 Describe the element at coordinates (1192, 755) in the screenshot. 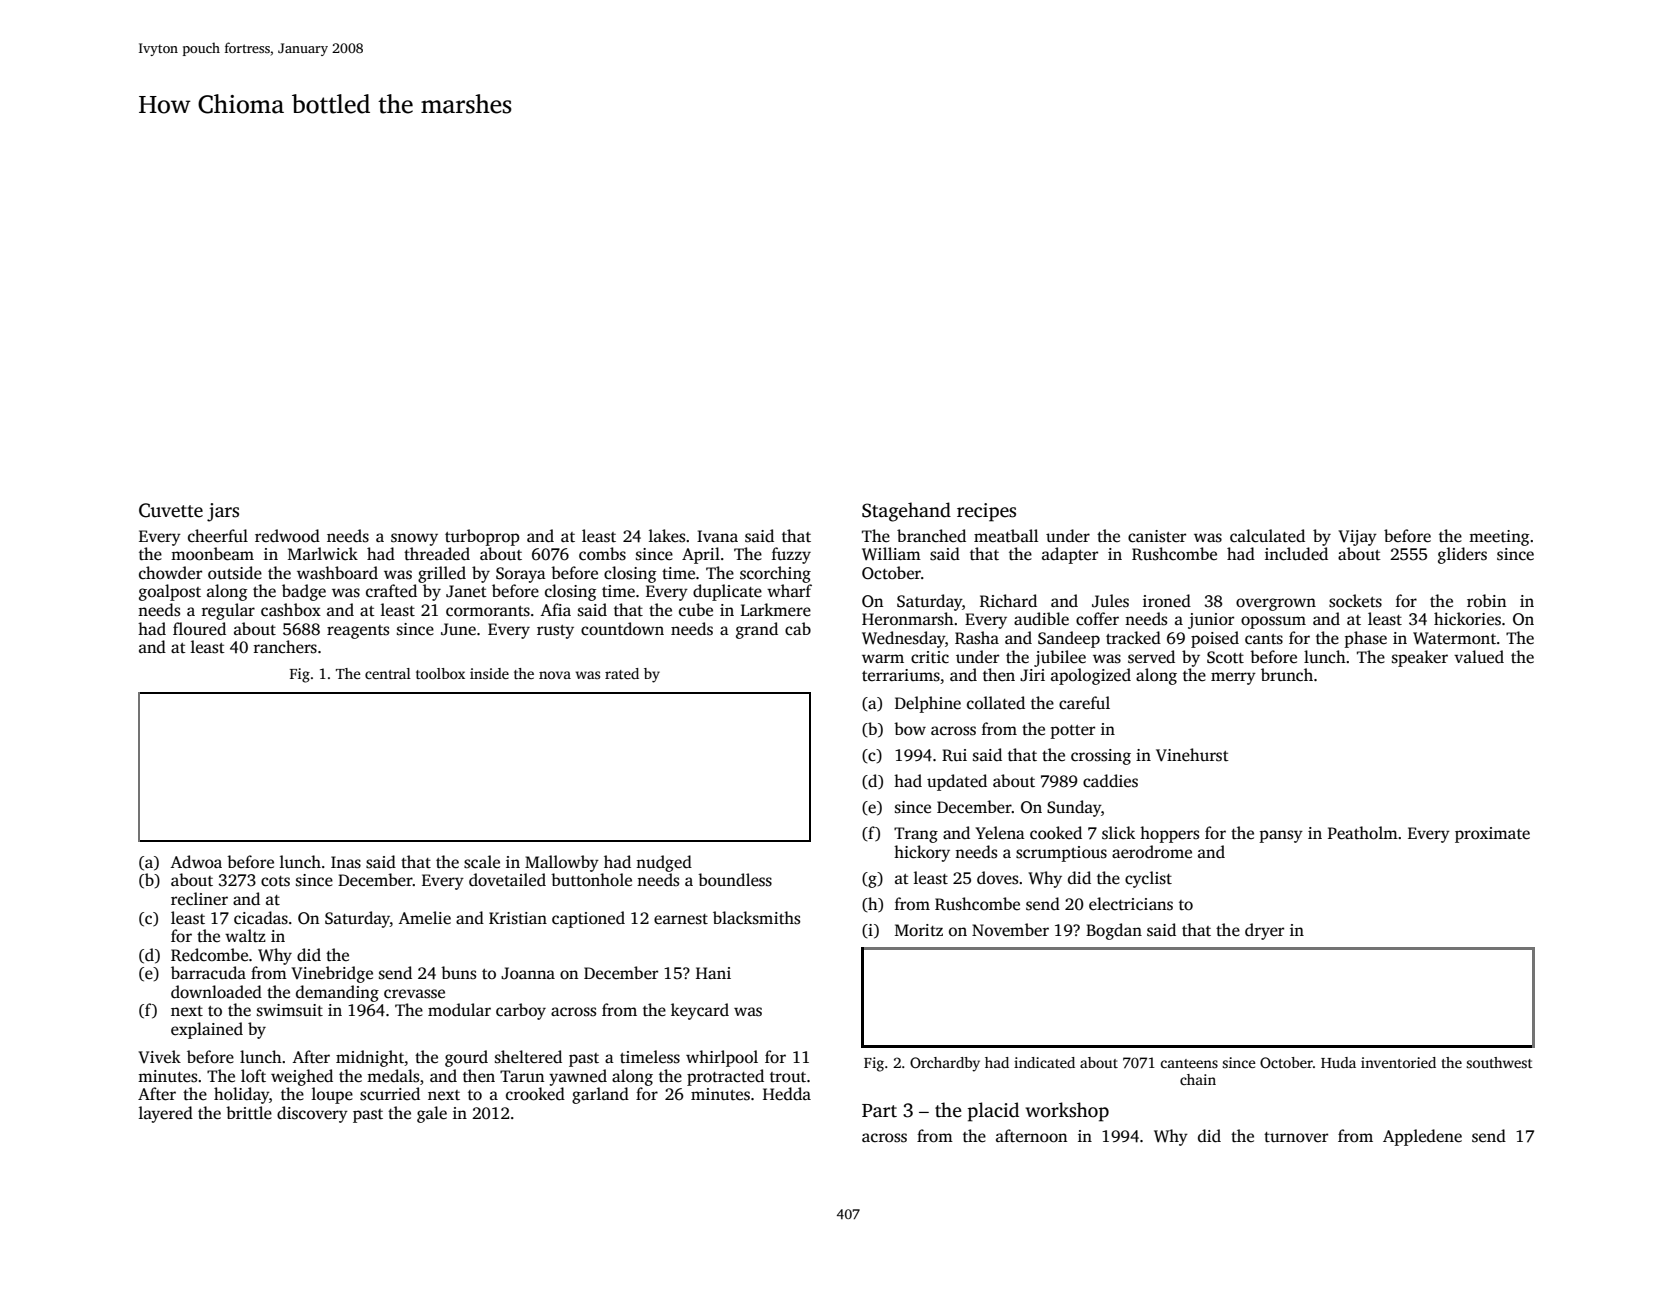

I see `Vinehurst` at that location.
